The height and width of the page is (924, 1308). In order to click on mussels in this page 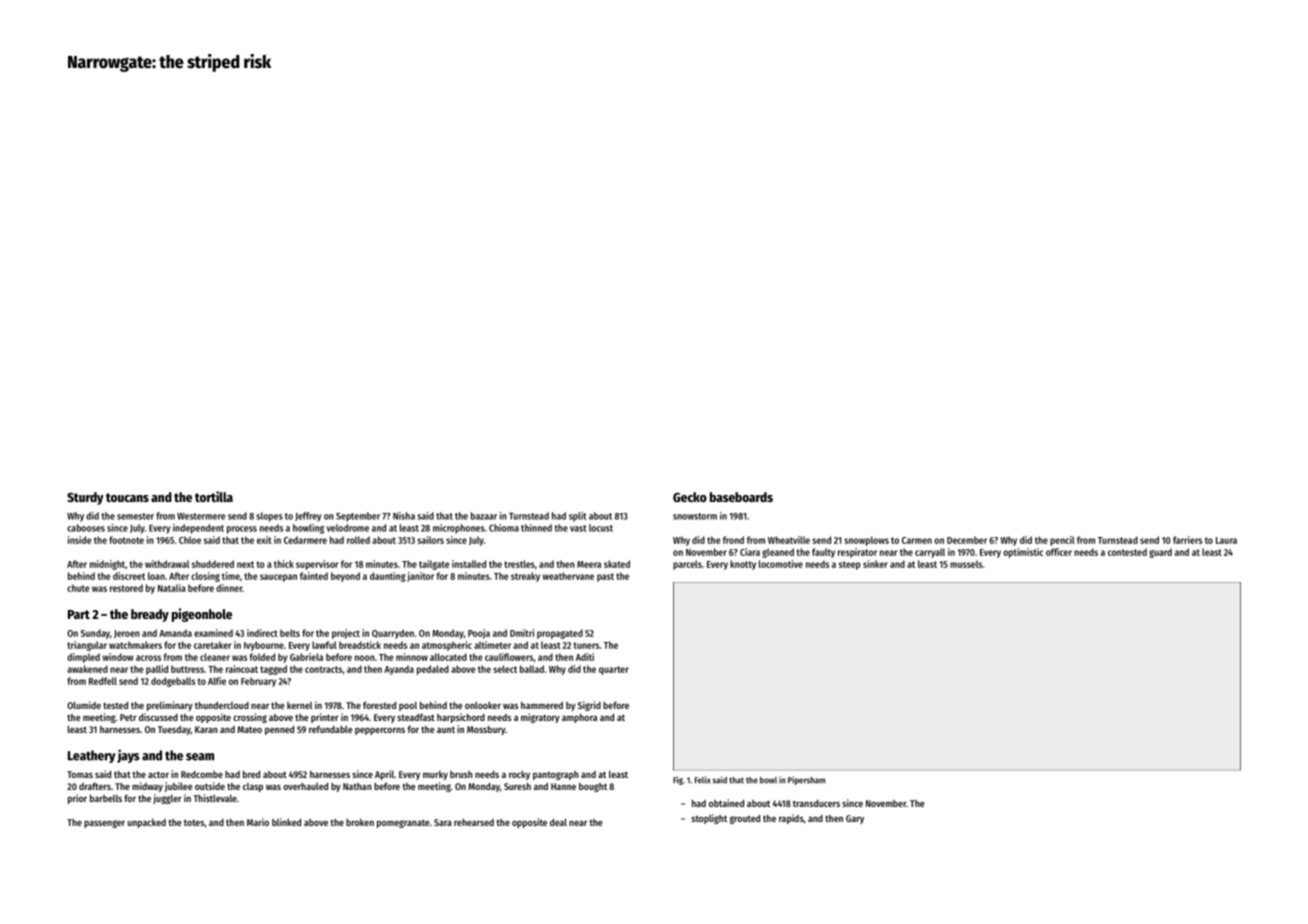, I will do `click(966, 564)`.
